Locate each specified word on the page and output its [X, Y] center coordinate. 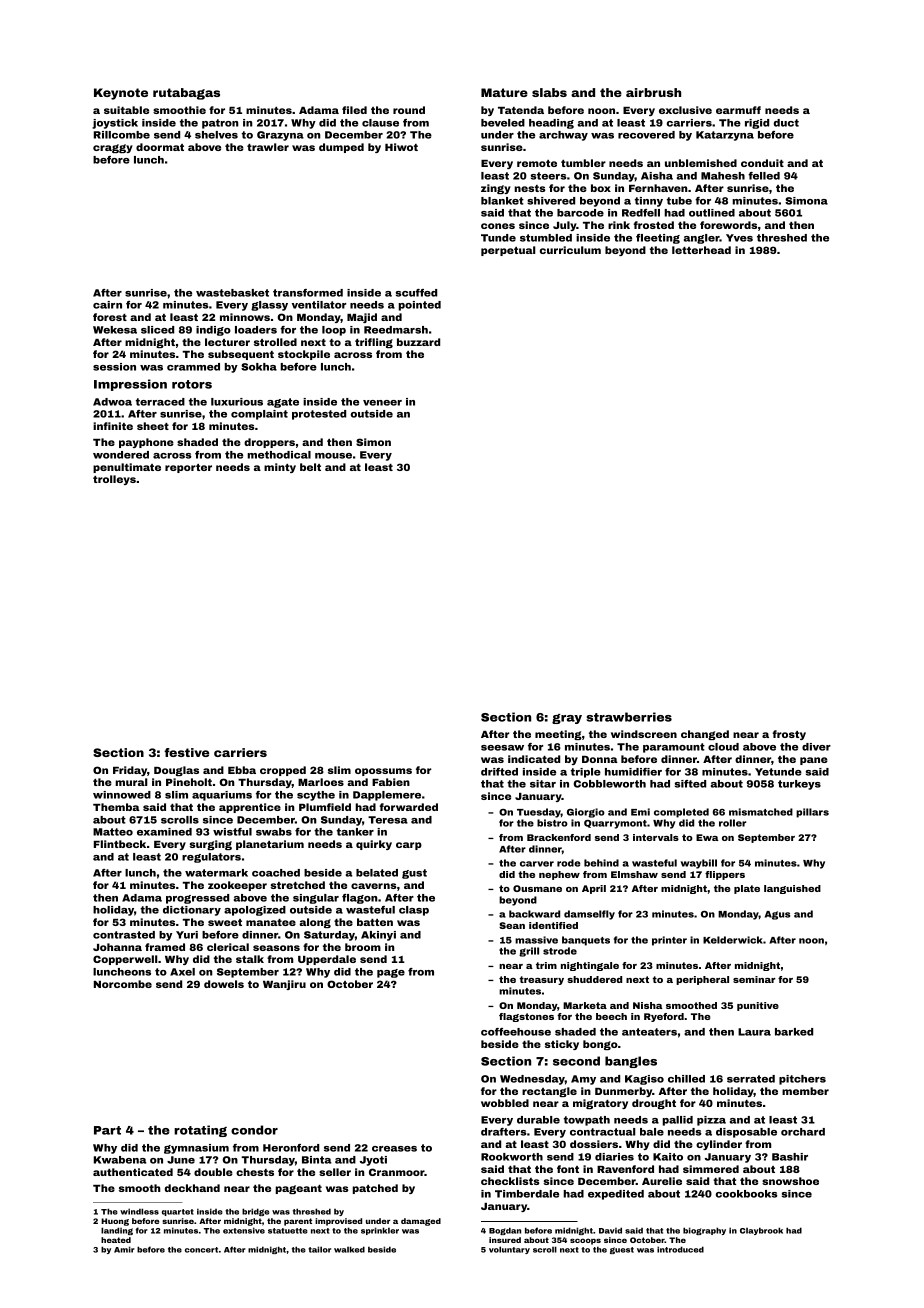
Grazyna [280, 136]
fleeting [658, 239]
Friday [130, 771]
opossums [383, 772]
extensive [244, 1230]
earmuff [738, 110]
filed [354, 110]
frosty [789, 735]
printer [669, 941]
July [565, 226]
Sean [512, 925]
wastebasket [232, 293]
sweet [225, 922]
